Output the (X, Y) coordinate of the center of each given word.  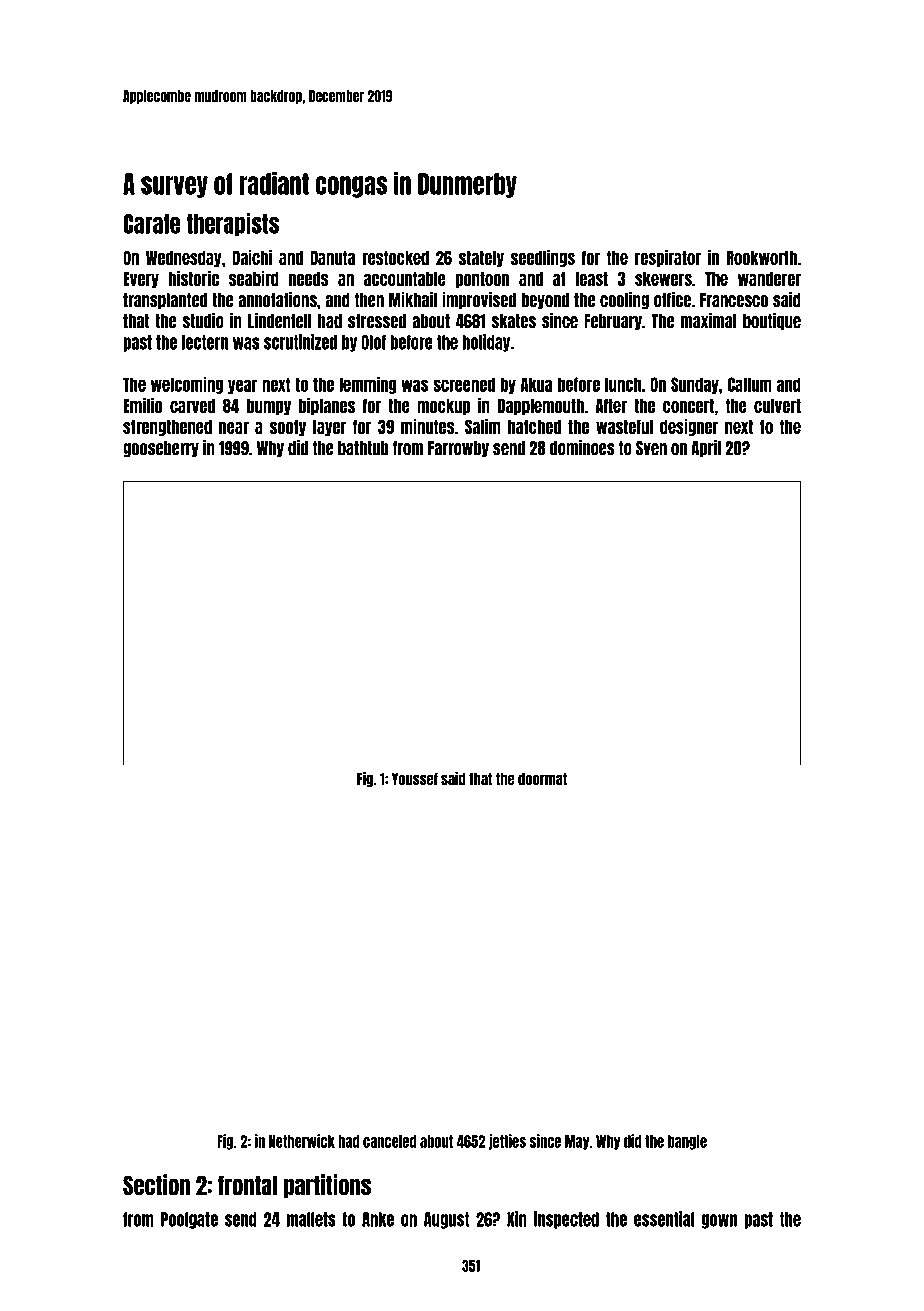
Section (156, 1185)
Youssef (415, 779)
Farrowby (458, 449)
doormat (542, 779)
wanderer (769, 279)
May (577, 1142)
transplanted (165, 301)
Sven (651, 448)
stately (481, 259)
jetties (507, 1142)
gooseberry (161, 449)
